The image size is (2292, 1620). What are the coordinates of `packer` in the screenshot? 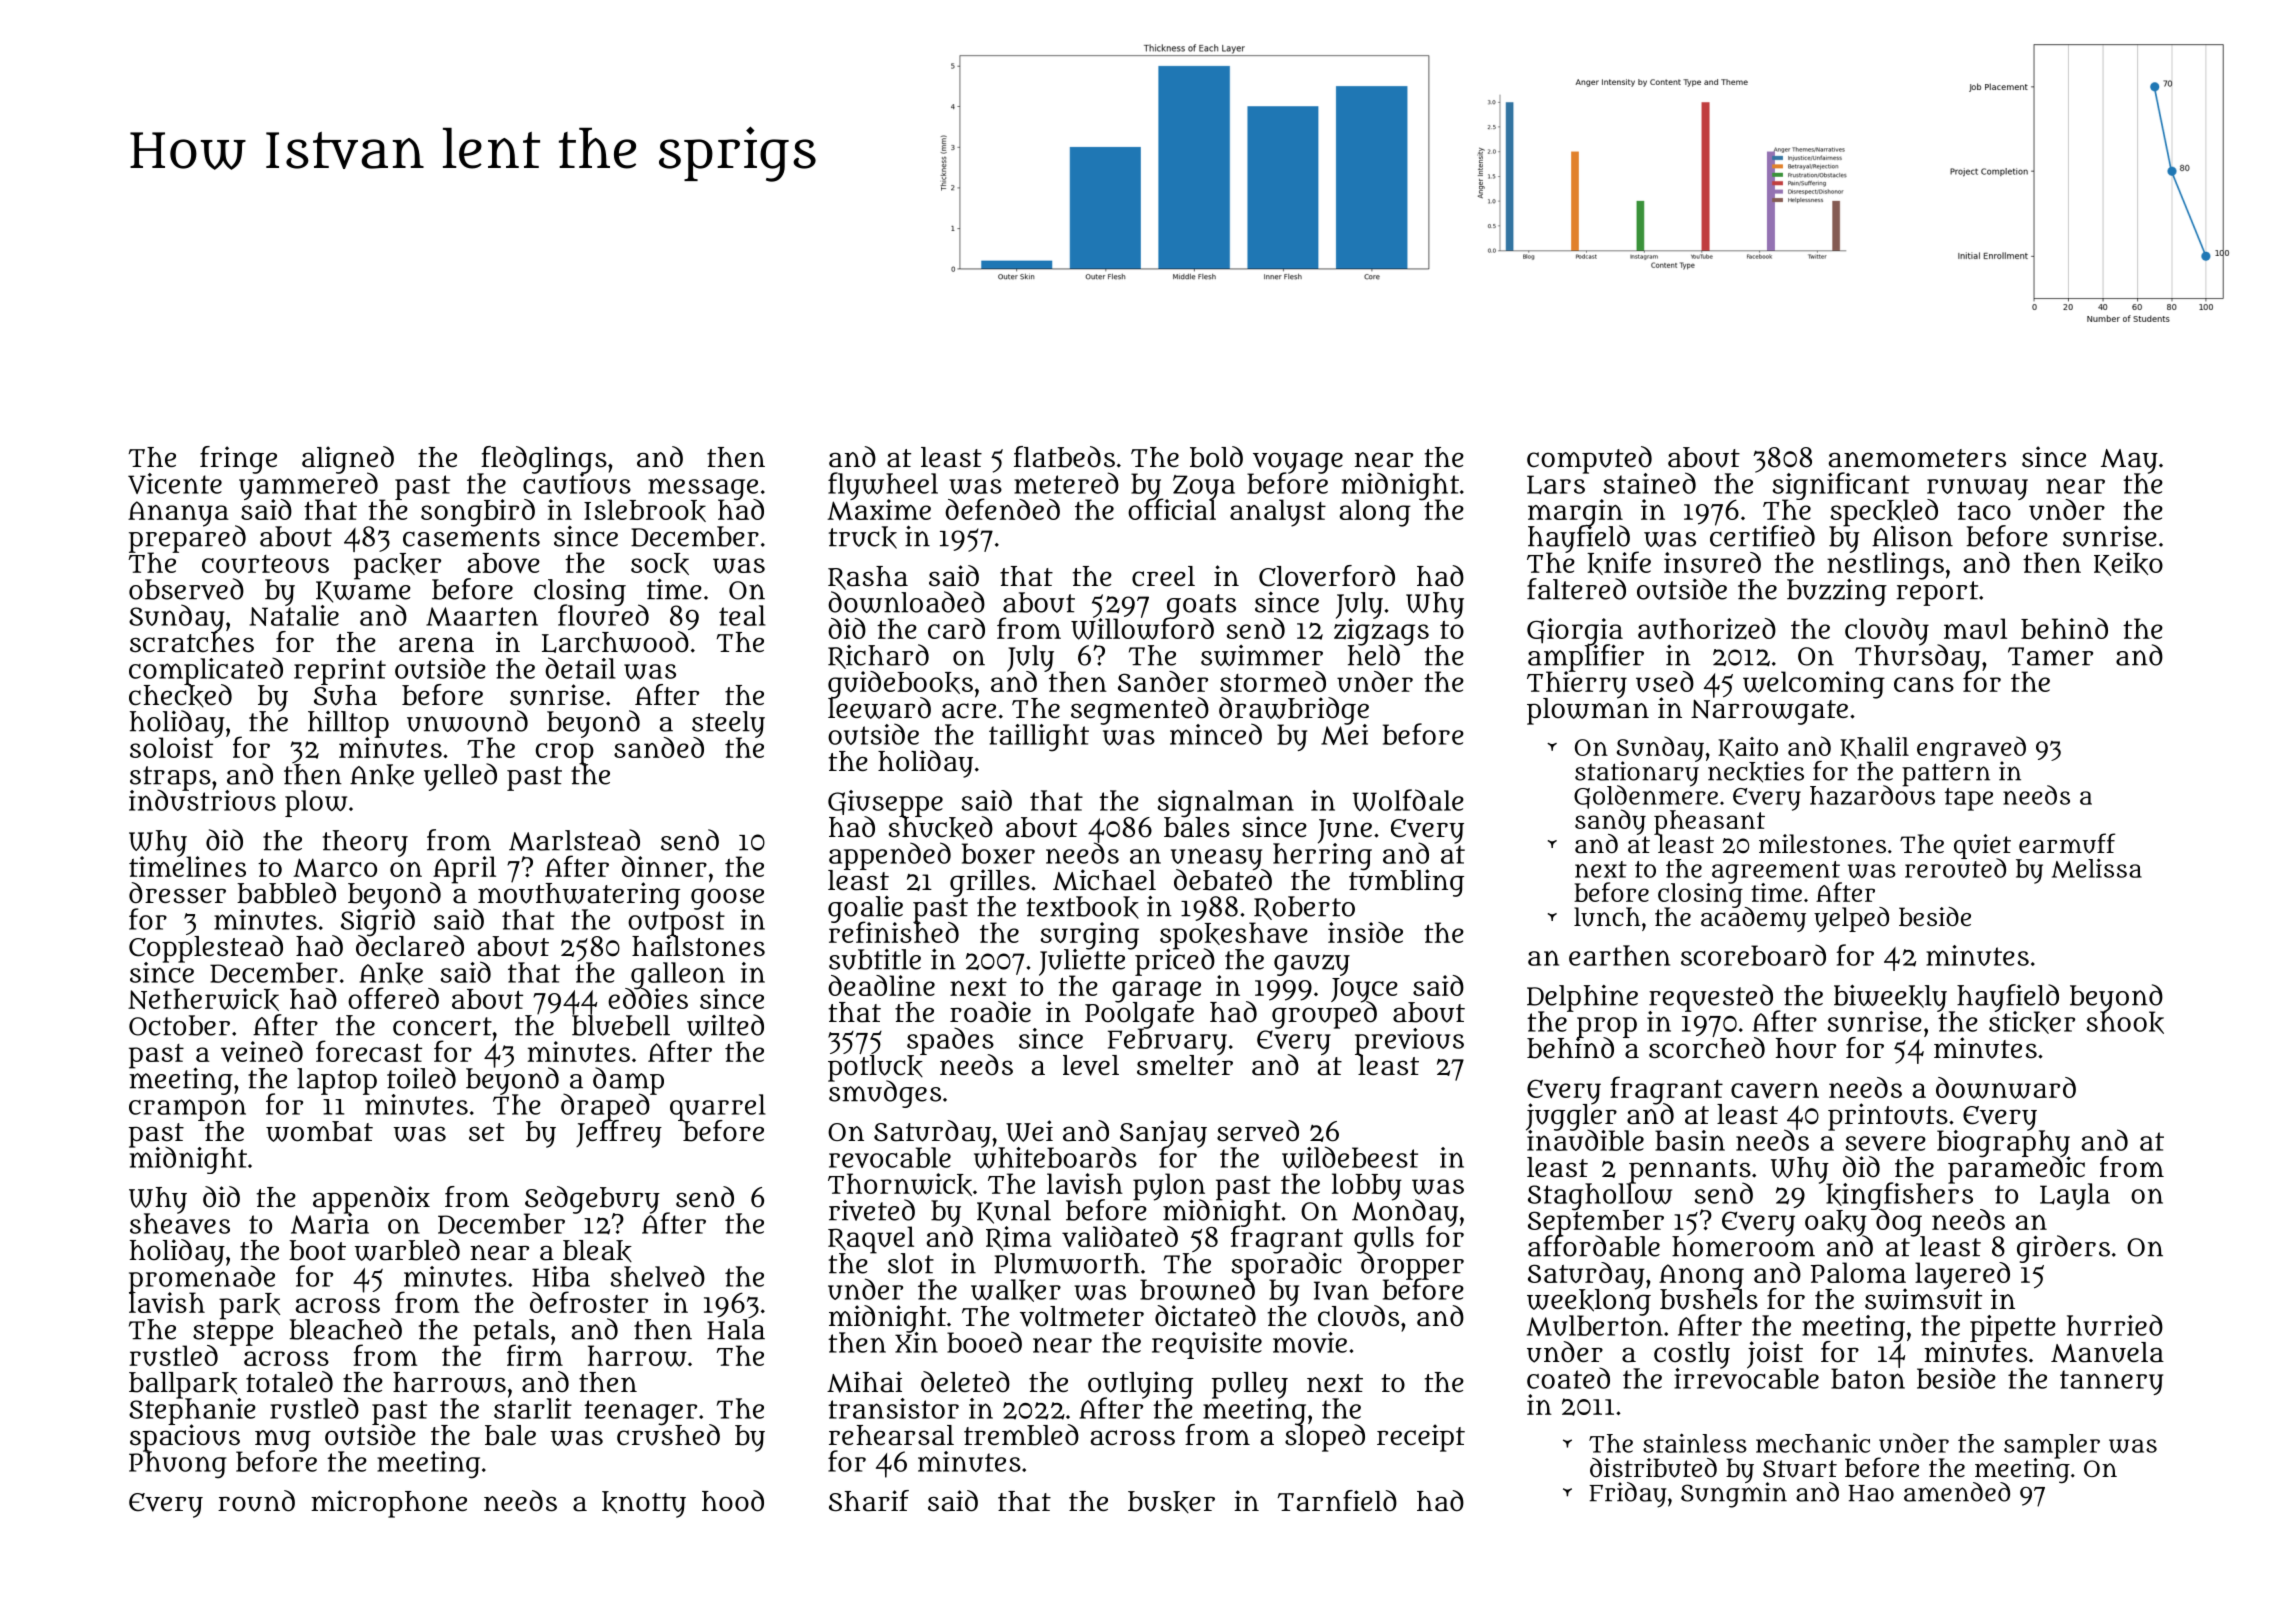 It's located at (397, 566).
